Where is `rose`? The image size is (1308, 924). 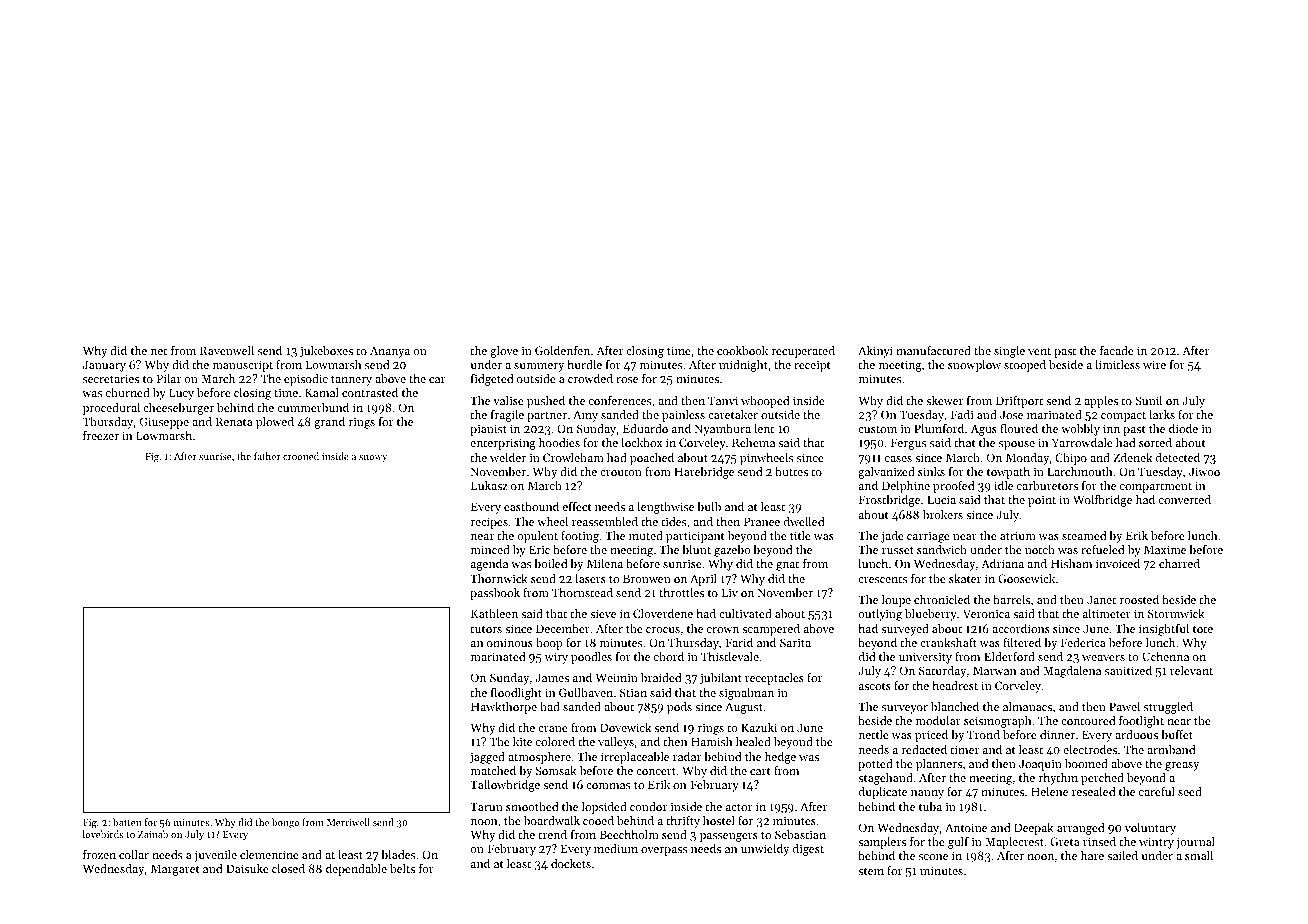
rose is located at coordinates (627, 380).
